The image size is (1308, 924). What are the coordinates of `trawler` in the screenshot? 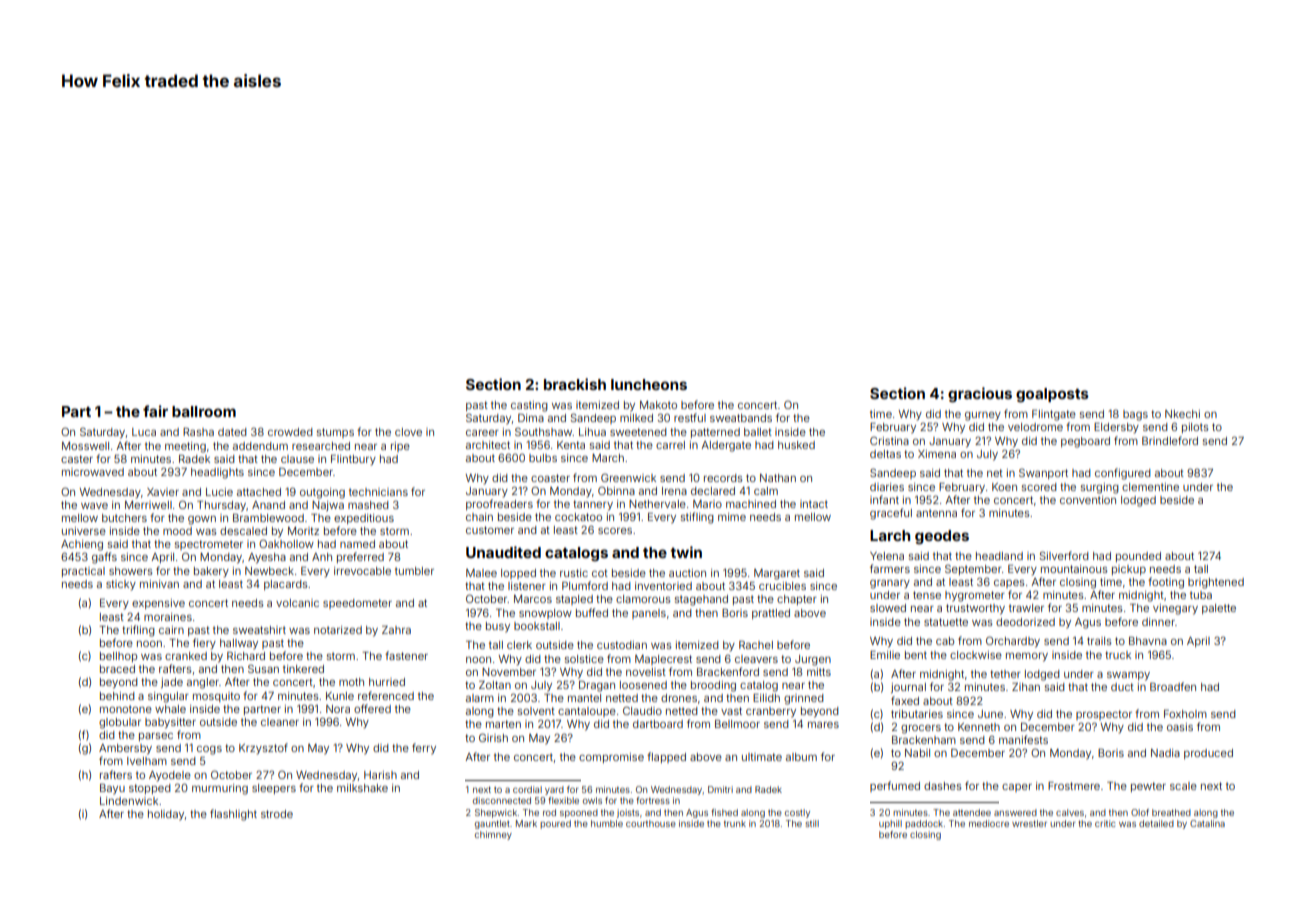 It's located at (1026, 608).
